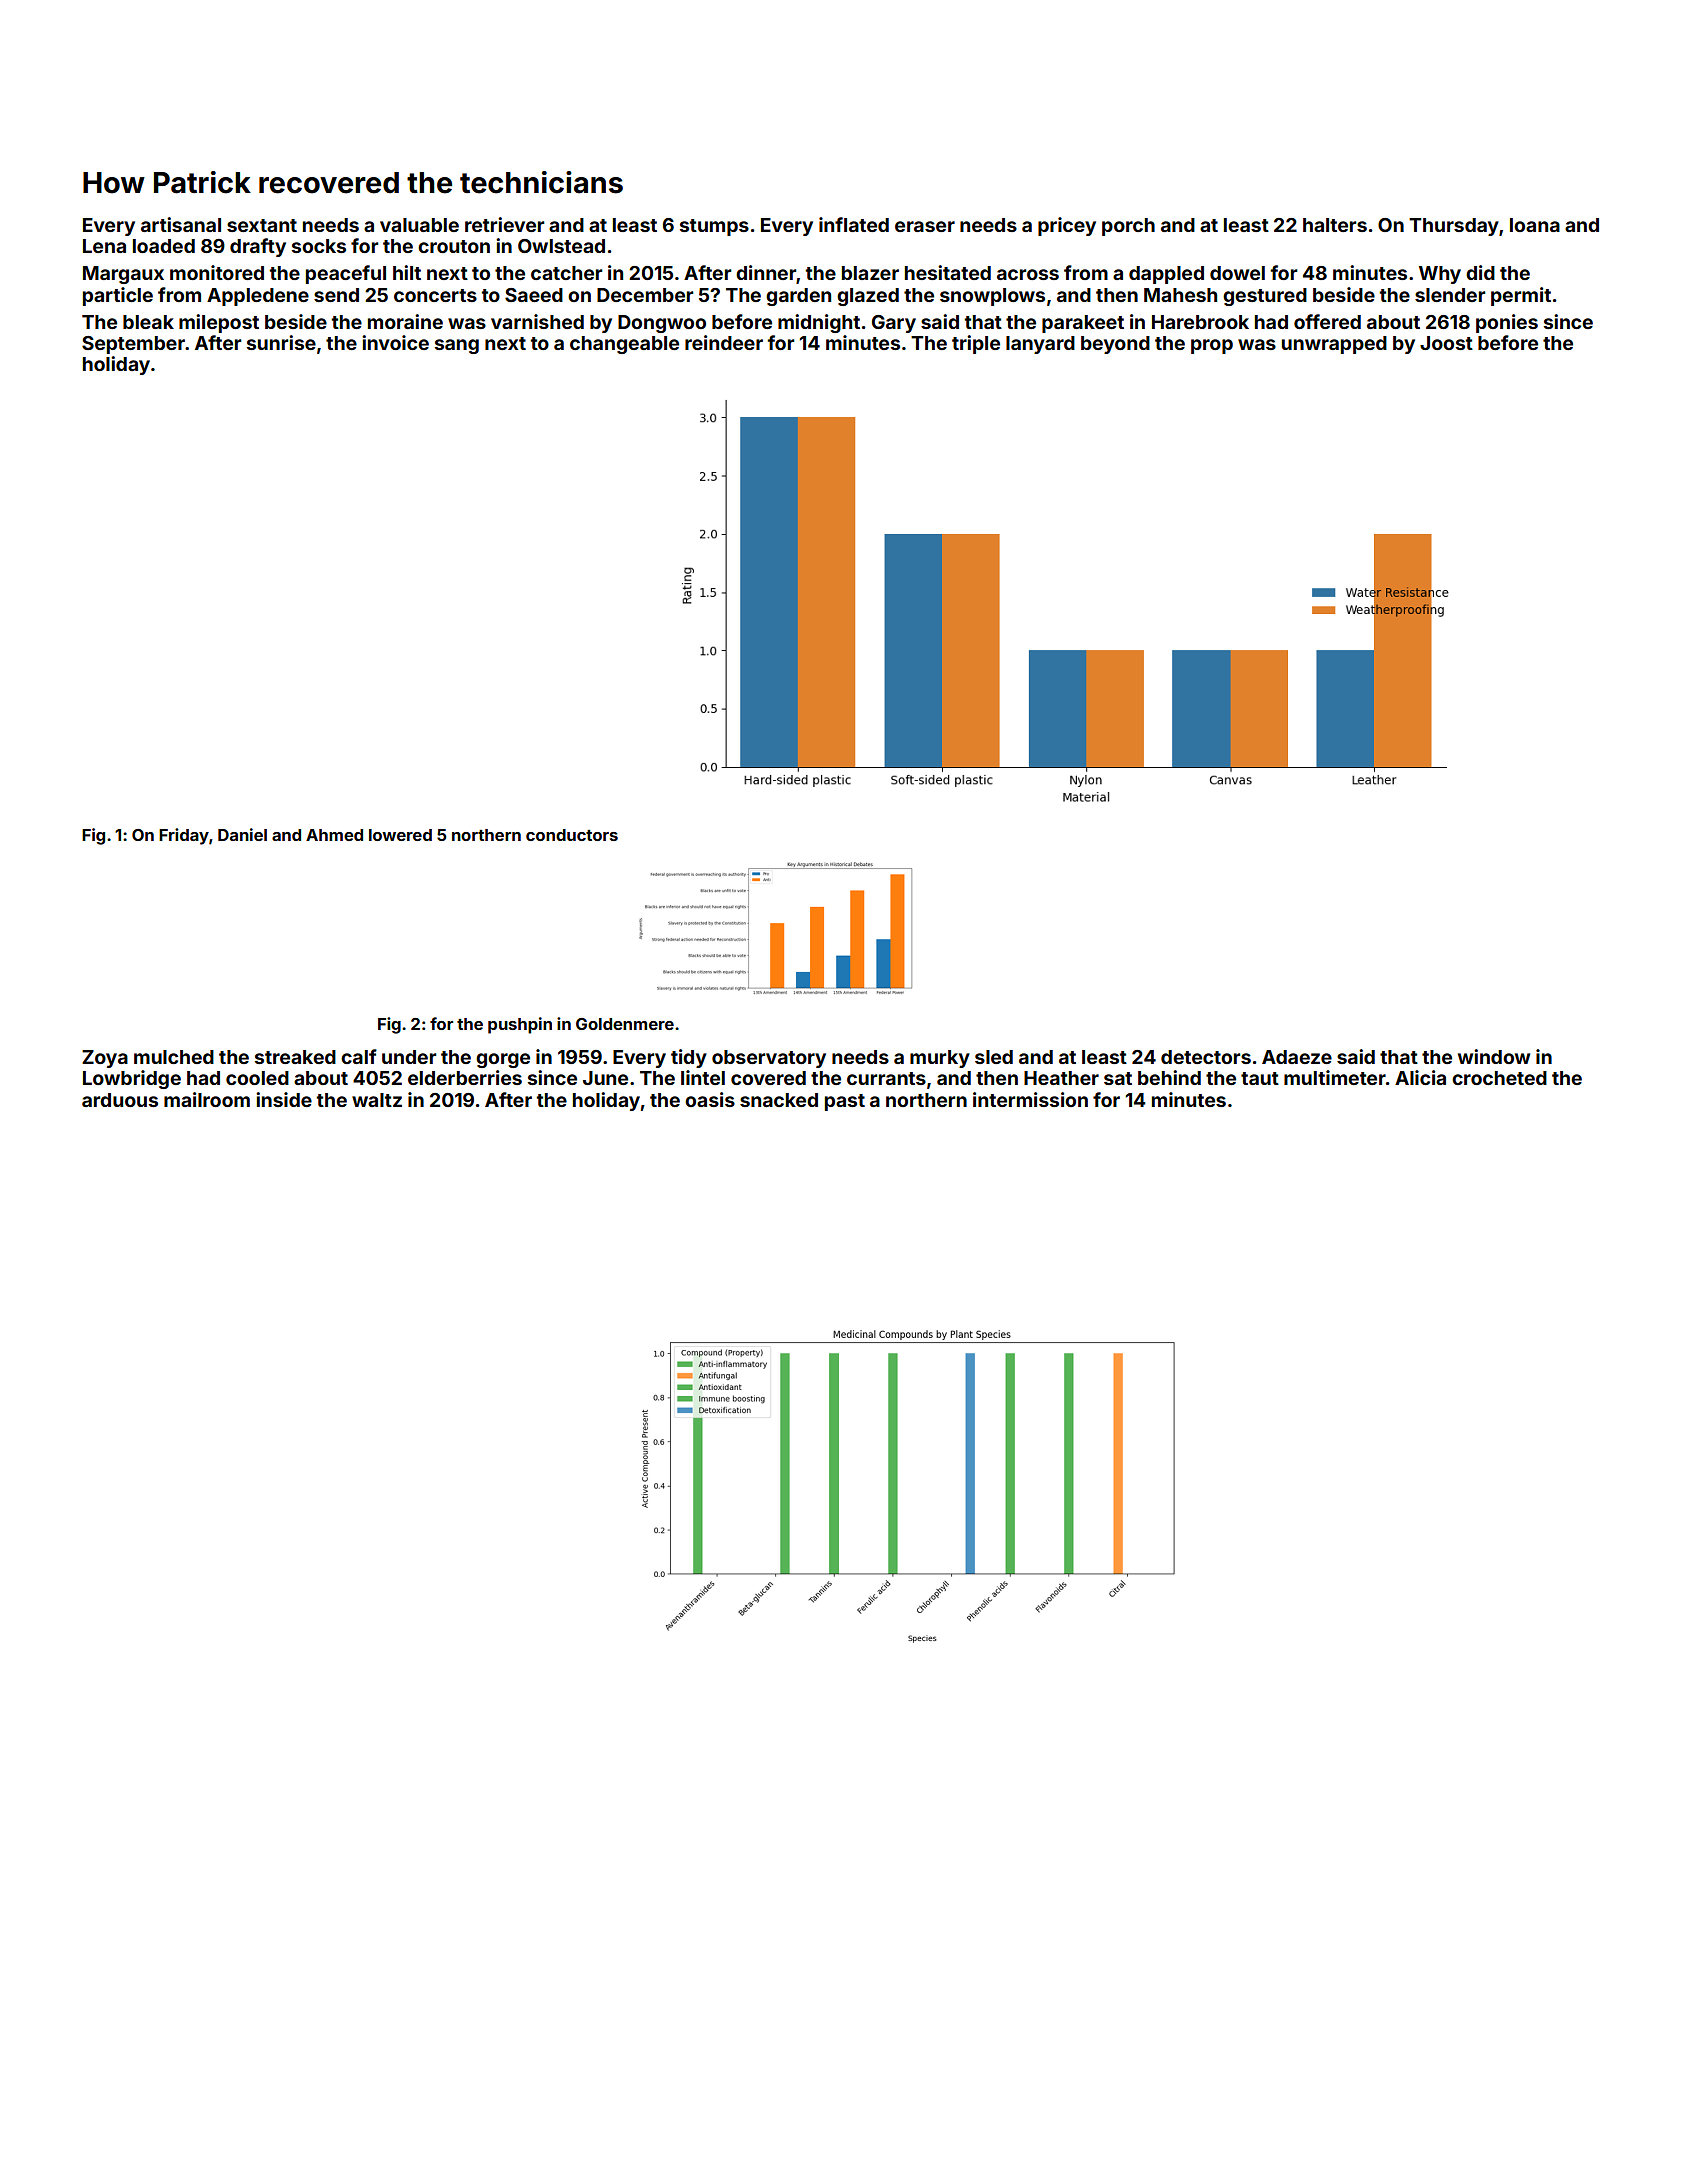 This screenshot has width=1683, height=2178. Describe the element at coordinates (1334, 345) in the screenshot. I see `unwrapped` at that location.
